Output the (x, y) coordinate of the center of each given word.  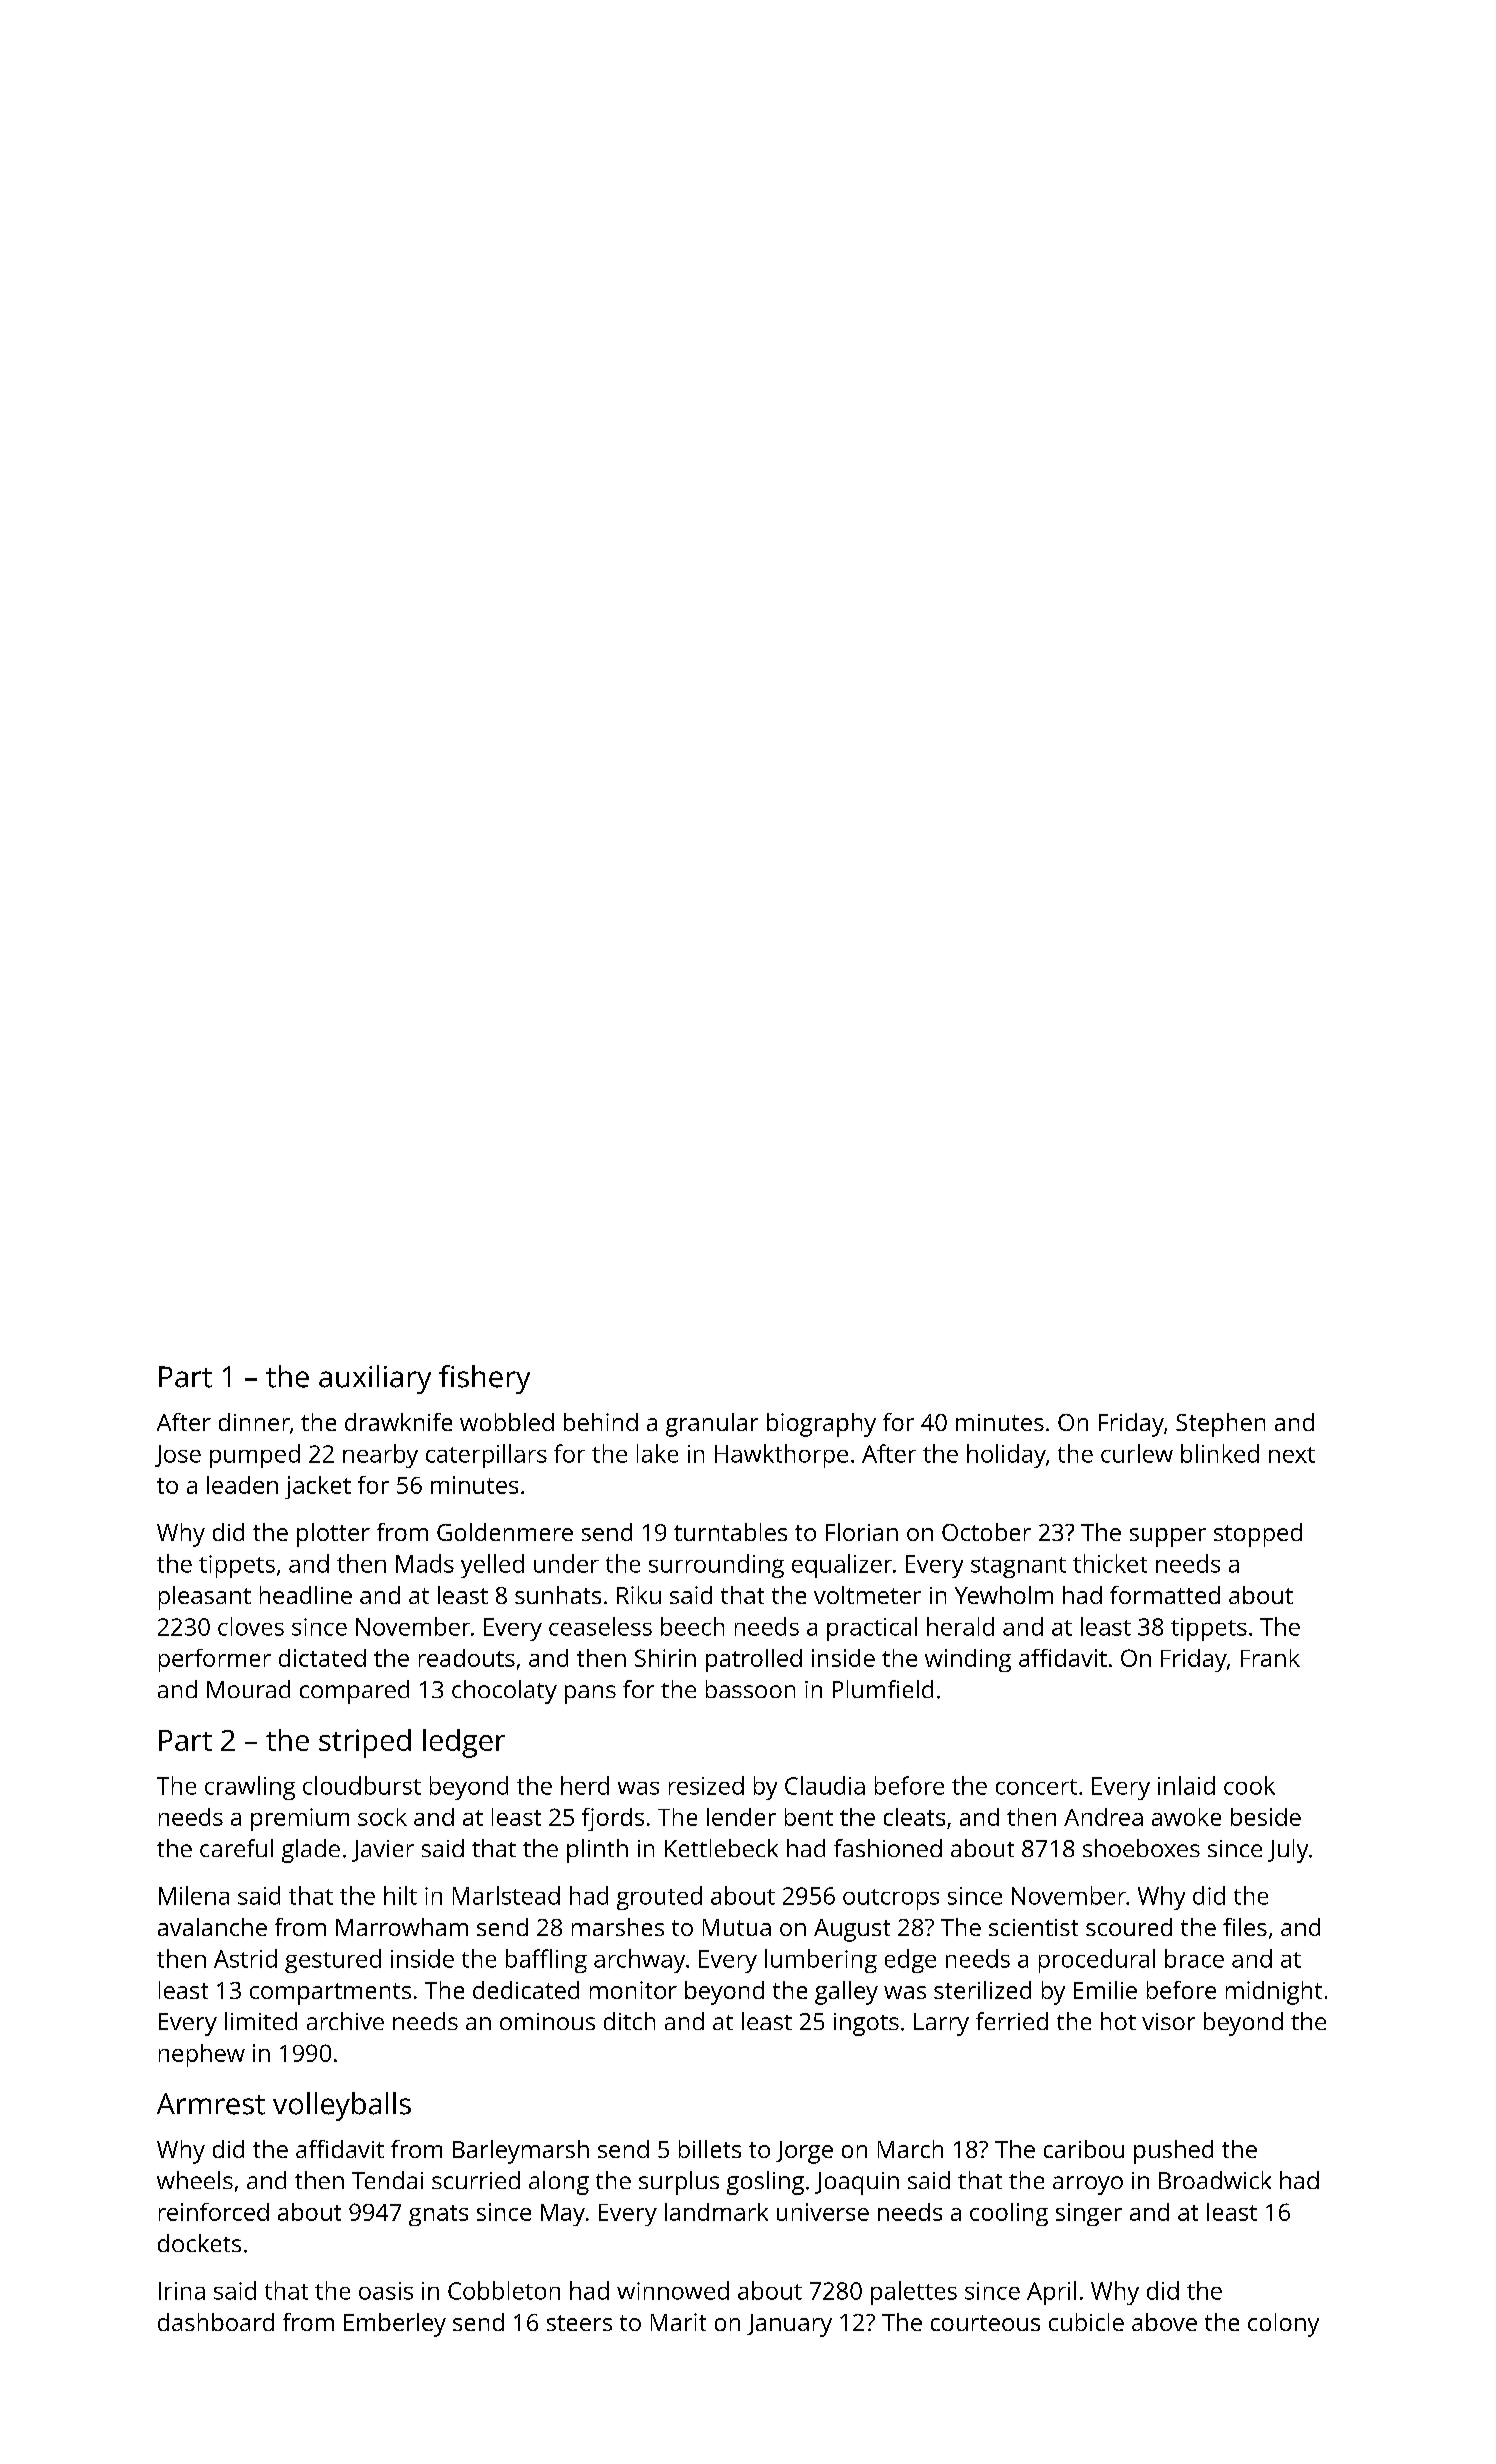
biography (821, 1425)
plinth (597, 1851)
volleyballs (342, 2106)
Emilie (1105, 1990)
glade (311, 1851)
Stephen (1220, 1425)
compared (354, 1692)
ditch (629, 2021)
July (1288, 1851)
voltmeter (867, 1595)
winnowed (673, 2290)
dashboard (216, 2322)
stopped (1258, 1535)
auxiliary (375, 1379)
